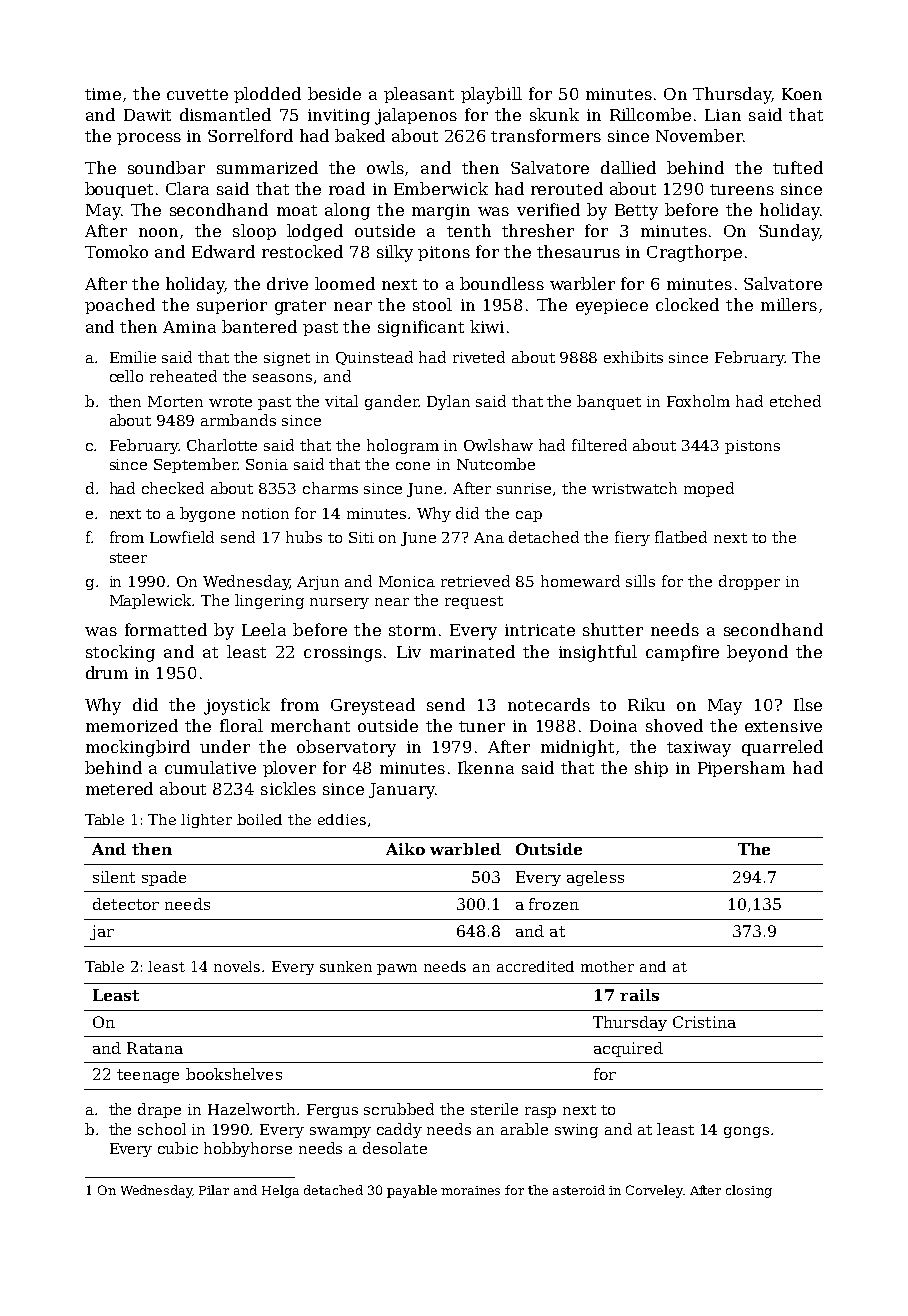 Image resolution: width=908 pixels, height=1316 pixels. What do you see at coordinates (267, 95) in the image?
I see `plodded` at bounding box center [267, 95].
